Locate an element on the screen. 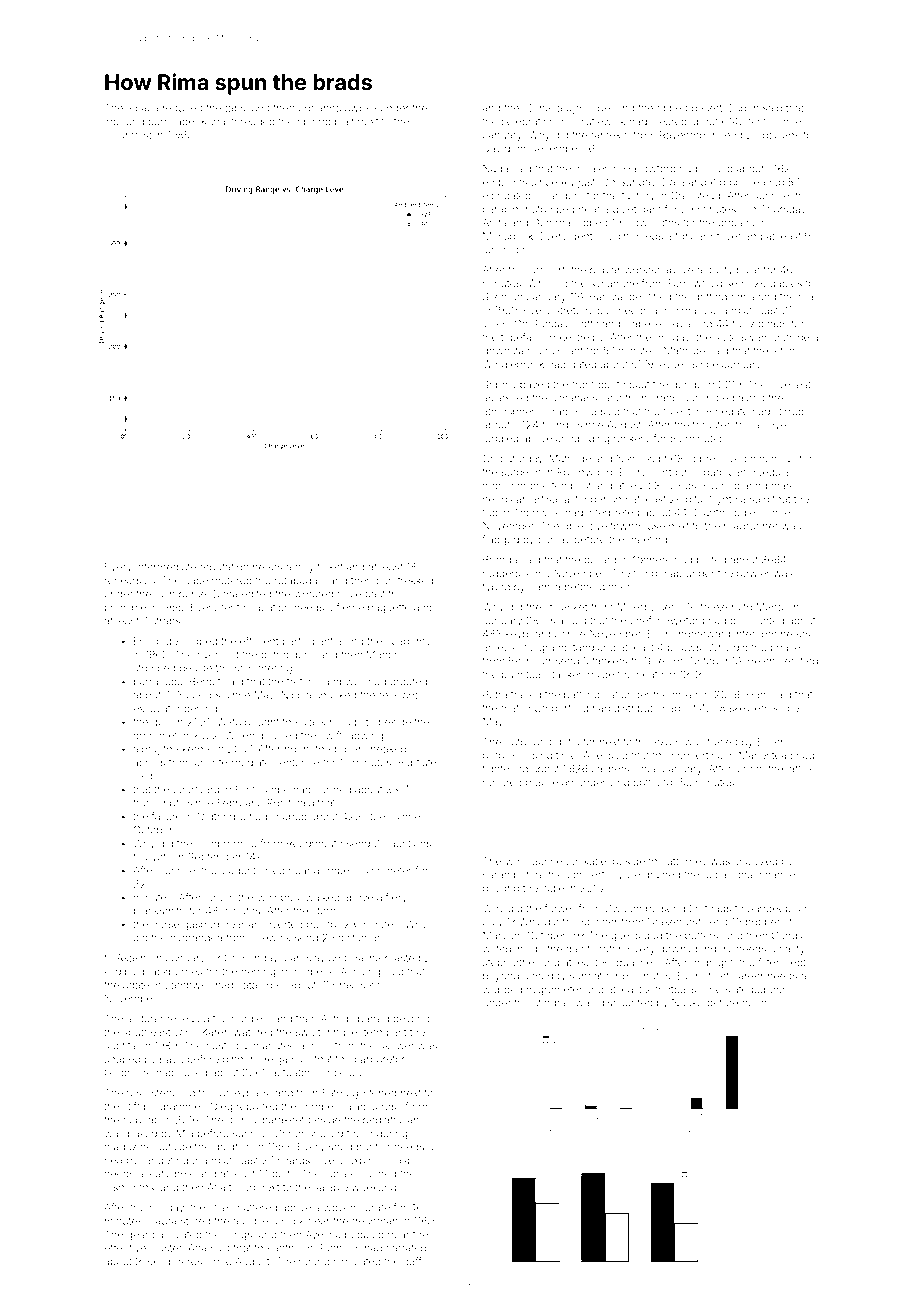 Image resolution: width=924 pixels, height=1308 pixels. clasp is located at coordinates (400, 1161).
